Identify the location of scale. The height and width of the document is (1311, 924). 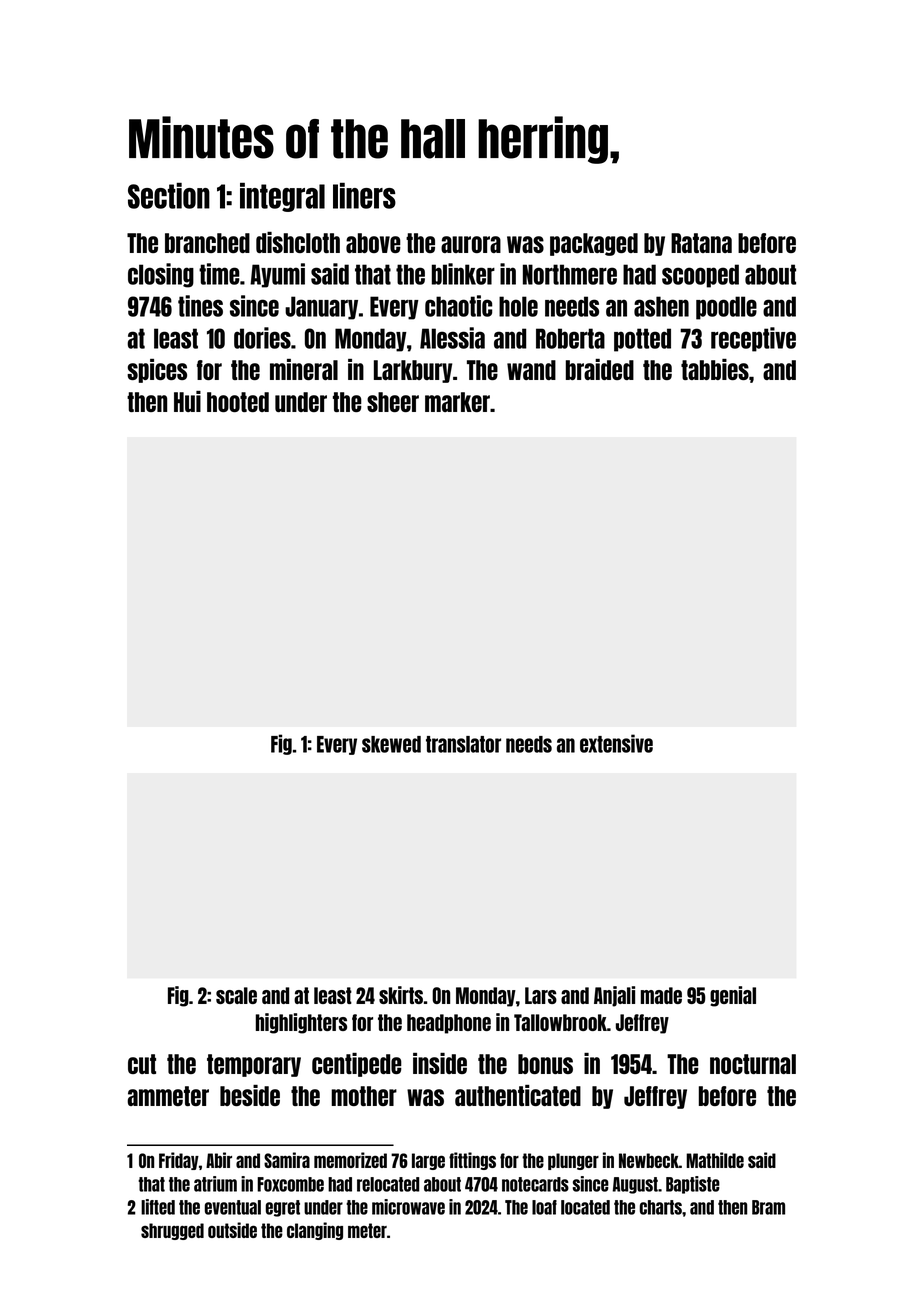
(236, 995).
